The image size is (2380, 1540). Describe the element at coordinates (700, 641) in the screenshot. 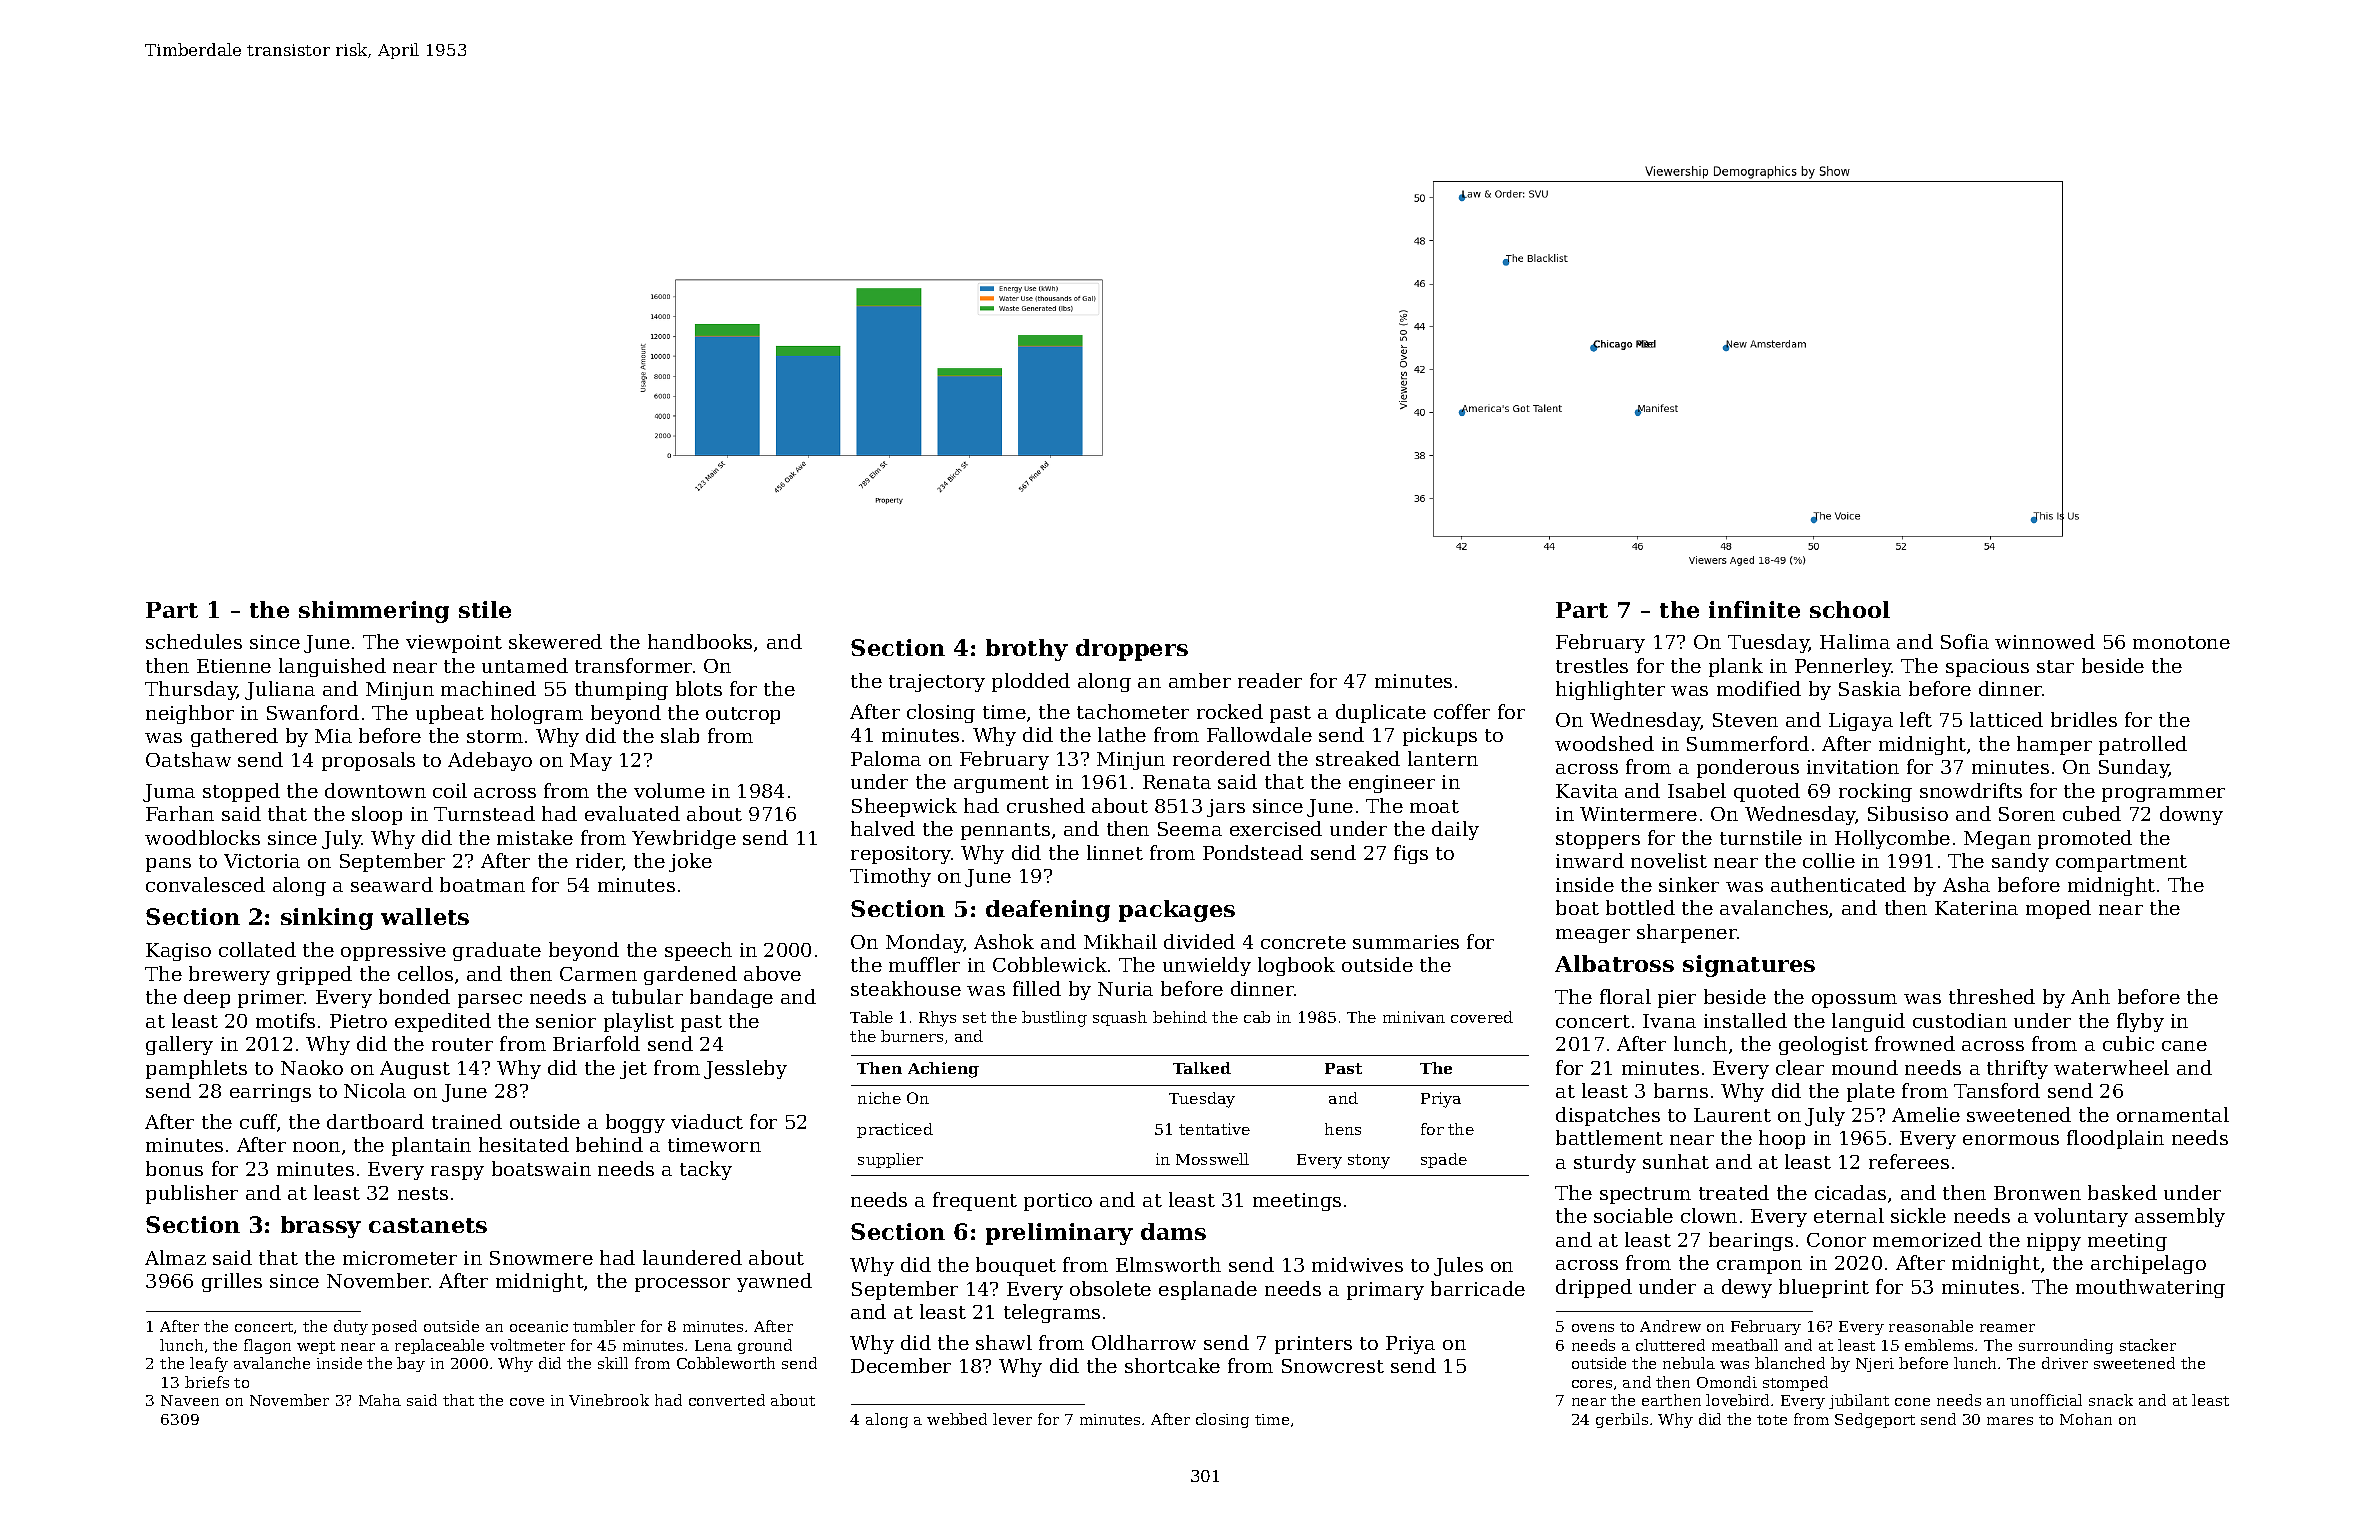

I see `handbooks` at that location.
